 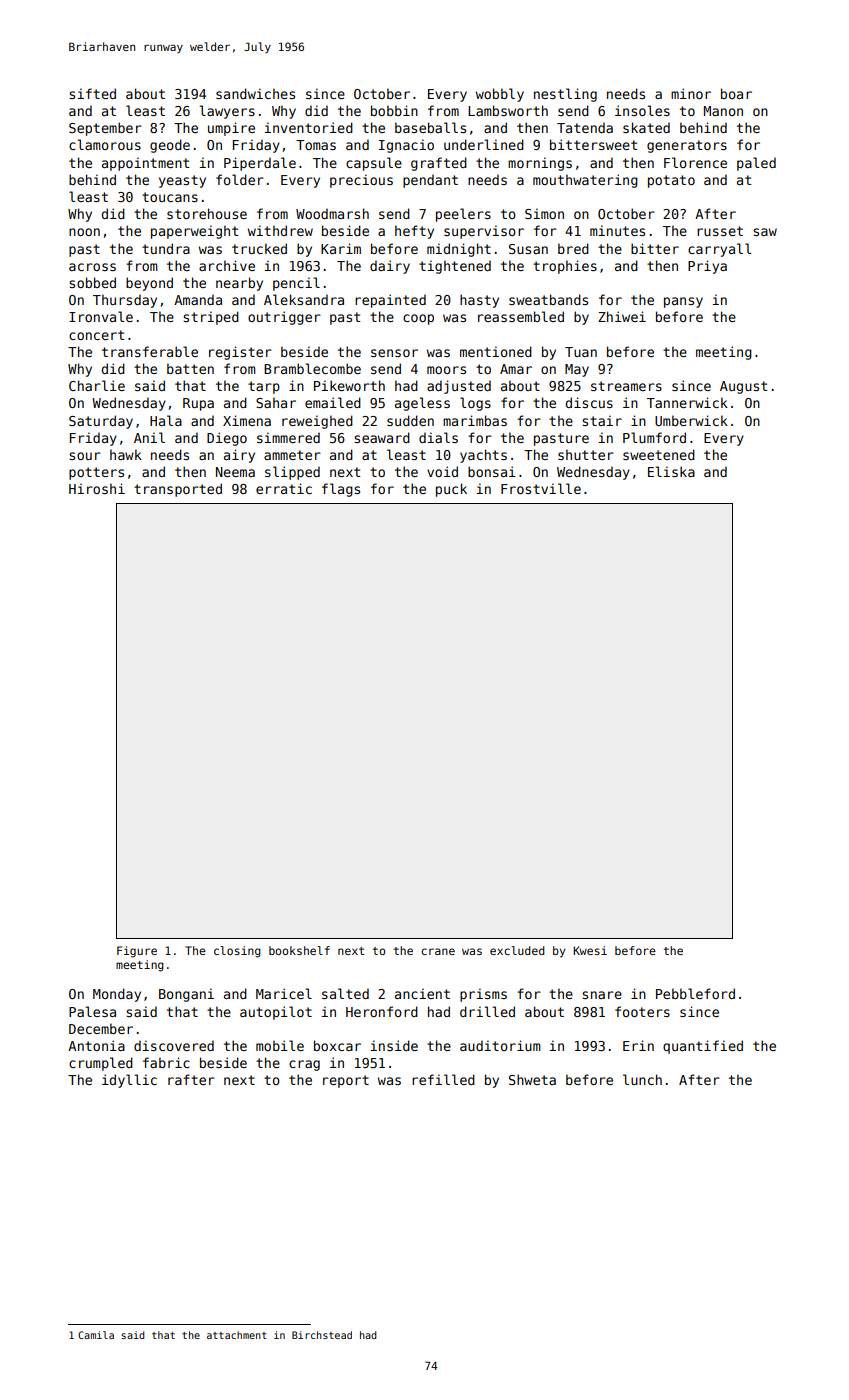 What do you see at coordinates (259, 248) in the screenshot?
I see `trucked` at bounding box center [259, 248].
